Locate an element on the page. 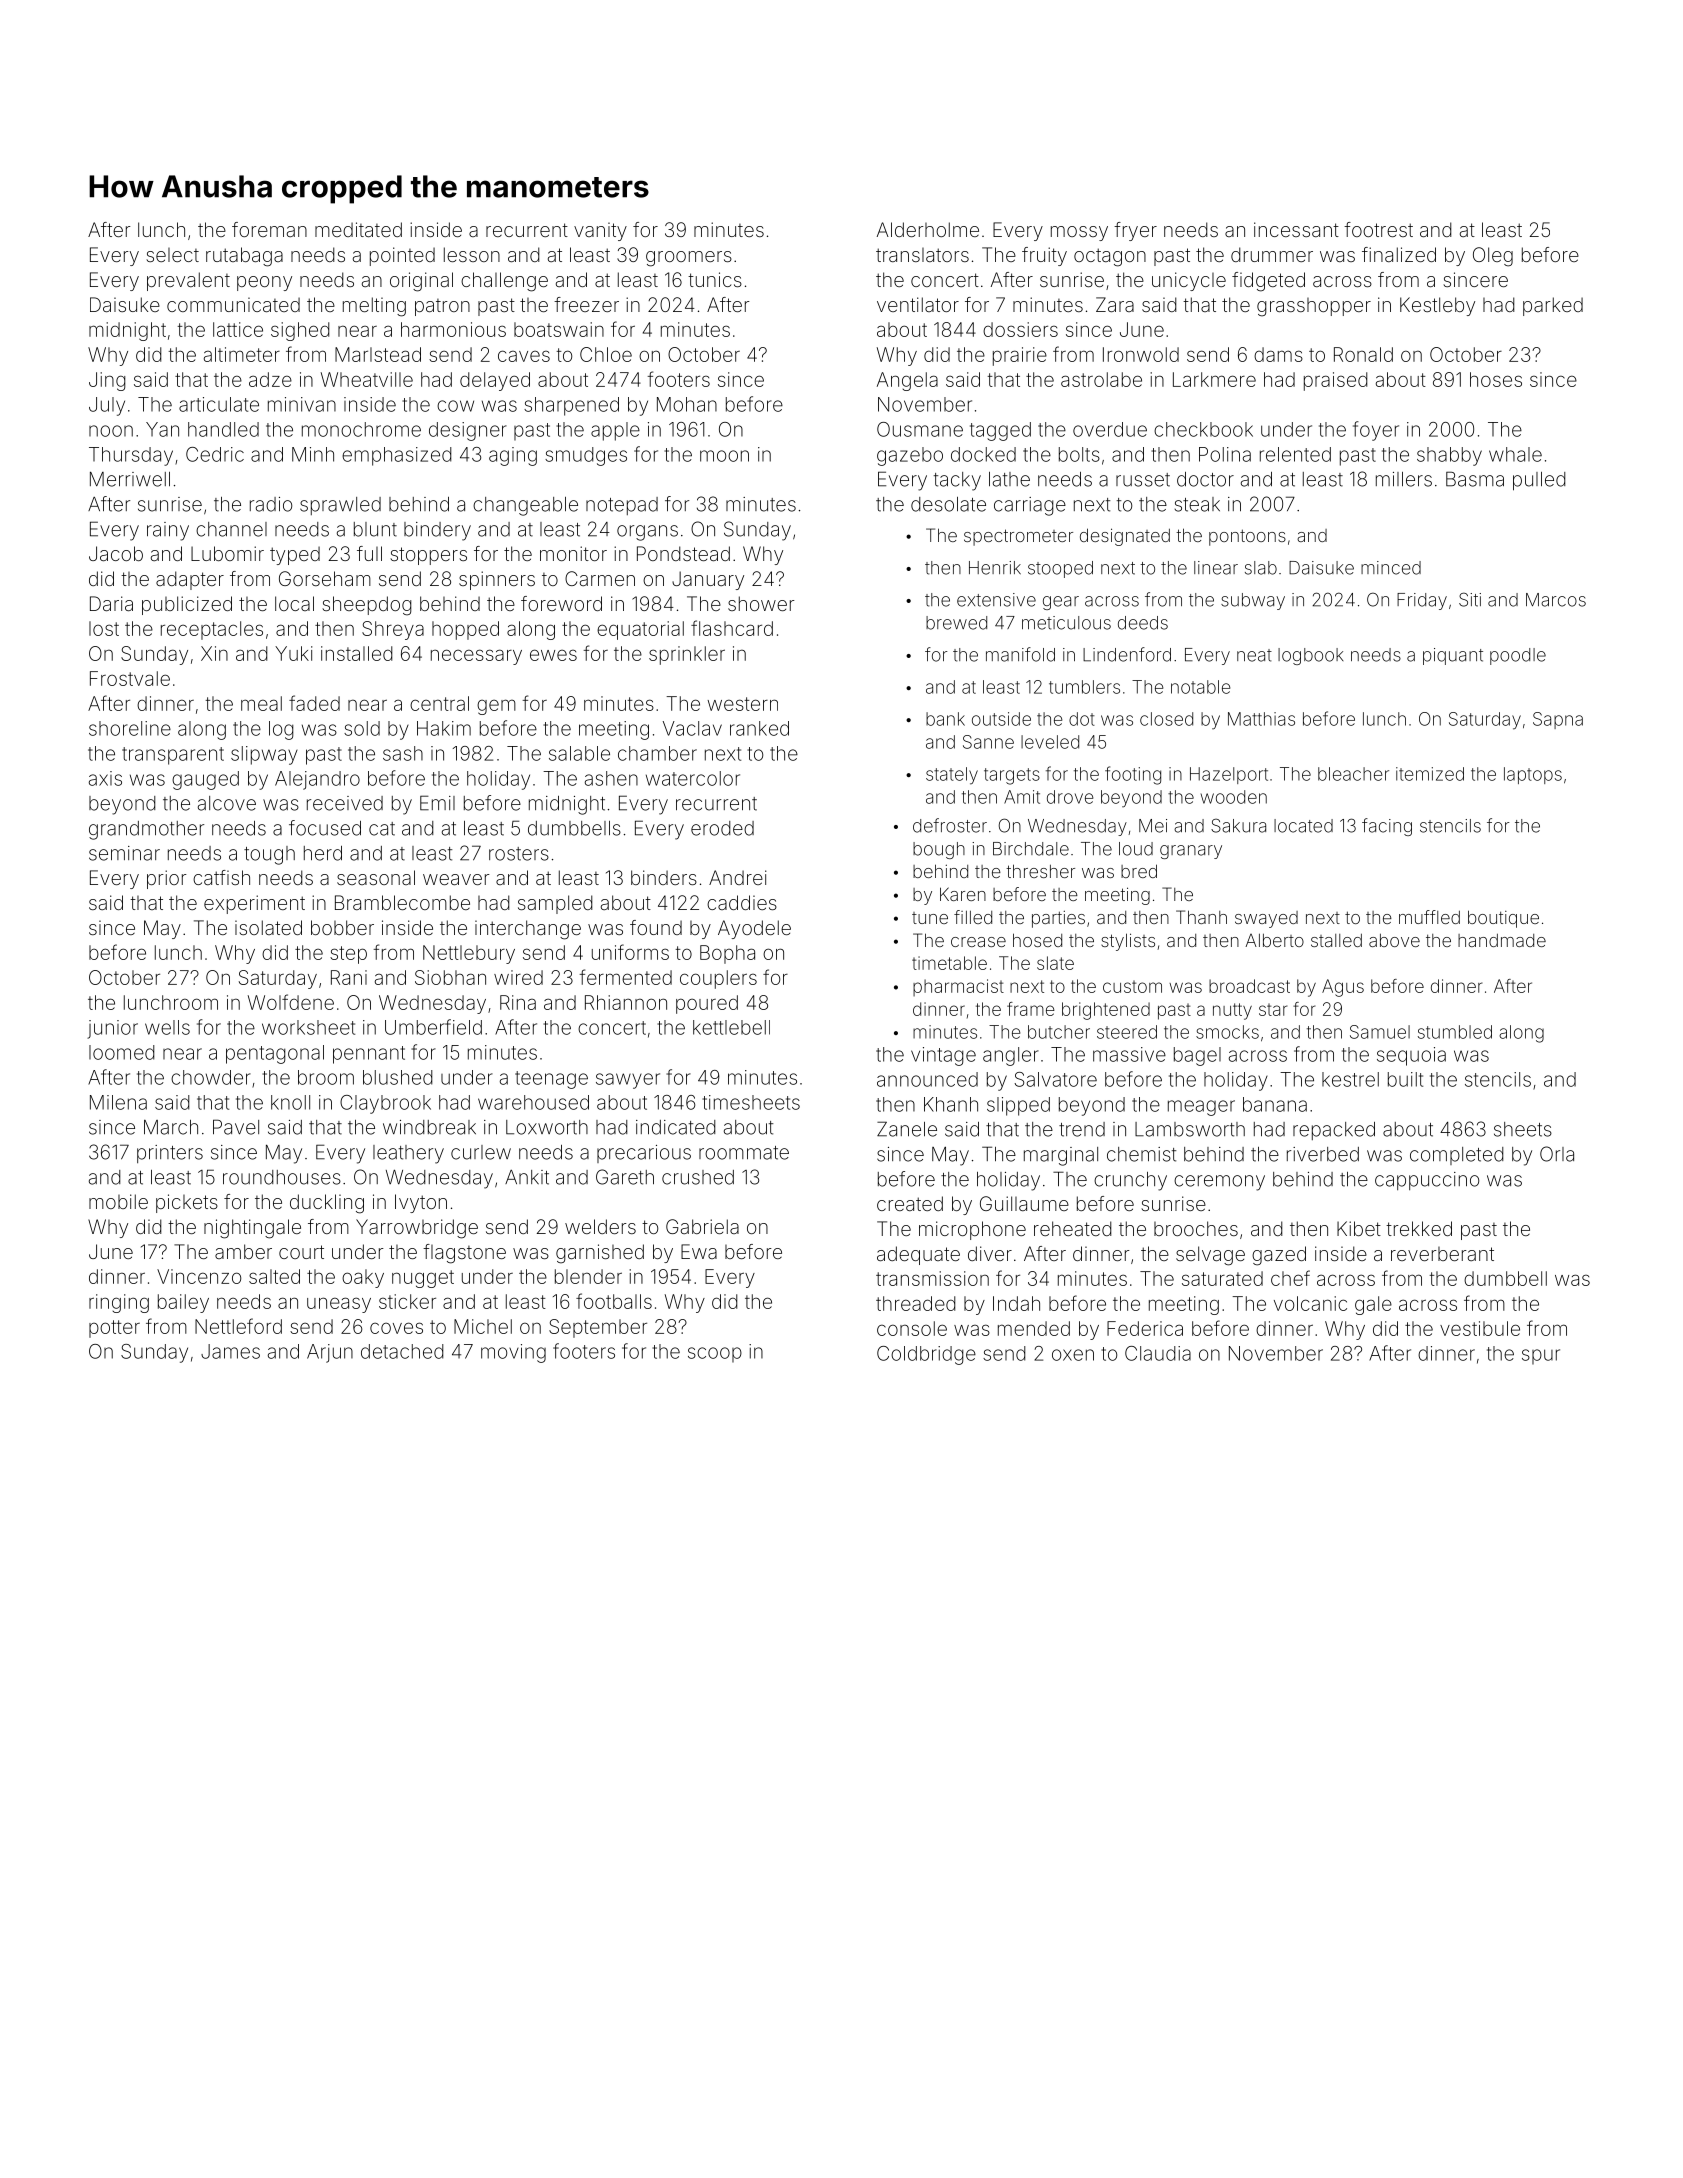 Image resolution: width=1683 pixels, height=2178 pixels. Alderholme is located at coordinates (928, 229).
